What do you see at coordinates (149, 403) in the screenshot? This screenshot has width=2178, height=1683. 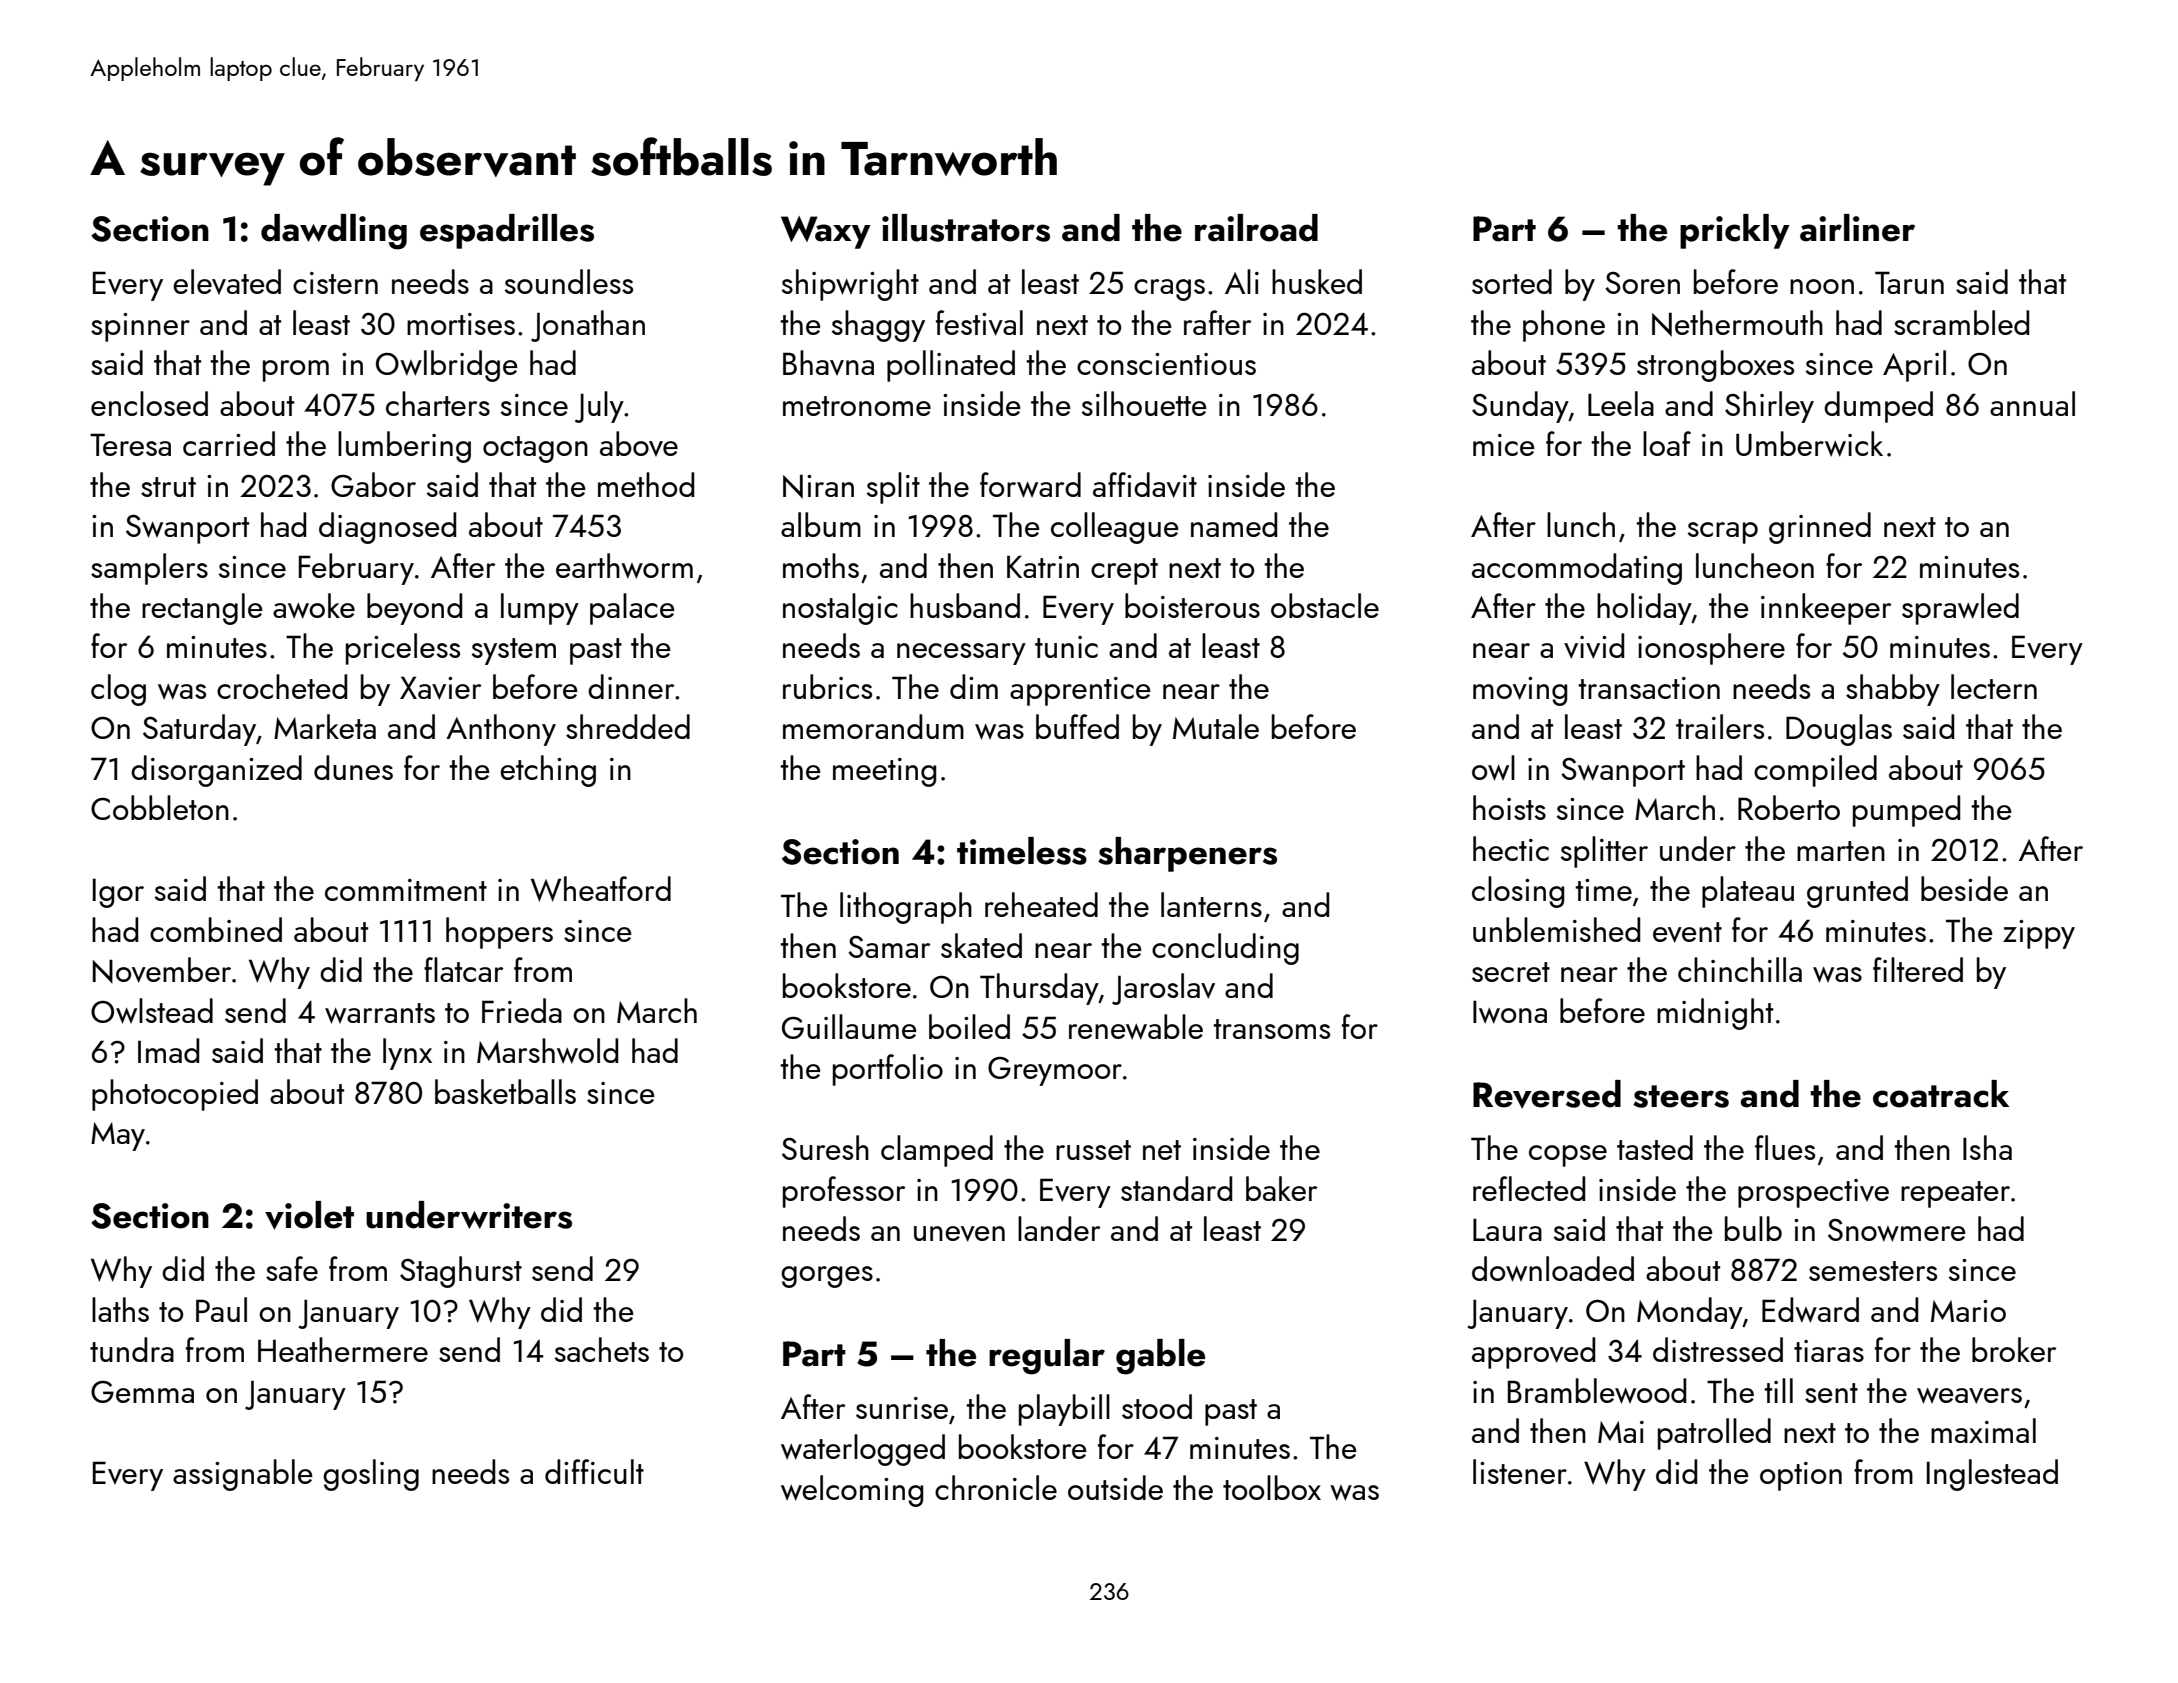 I see `enclosed` at bounding box center [149, 403].
